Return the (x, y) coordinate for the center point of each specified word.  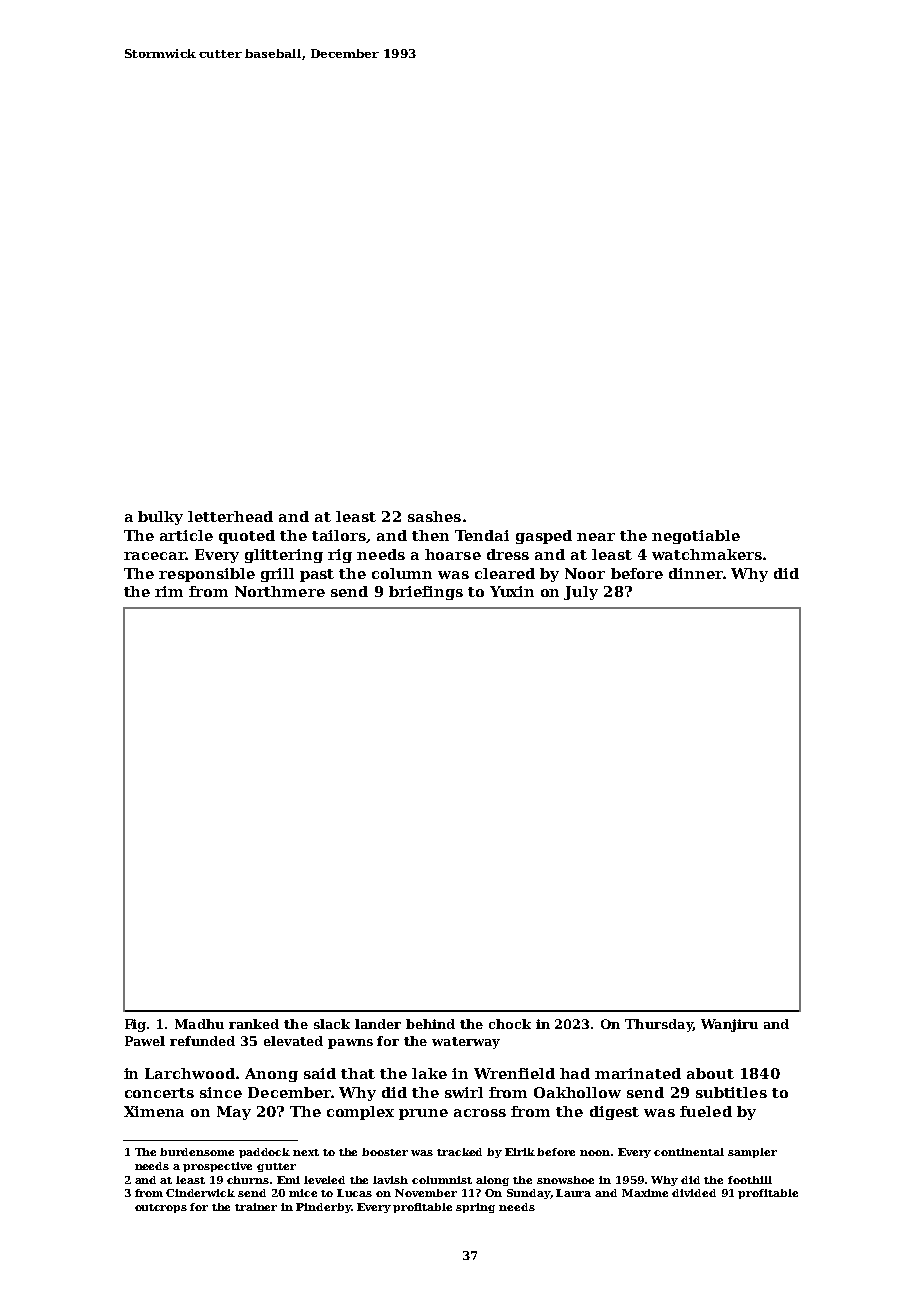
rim (169, 591)
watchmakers (707, 554)
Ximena (154, 1111)
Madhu (199, 1024)
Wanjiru (729, 1025)
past (317, 575)
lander (378, 1024)
